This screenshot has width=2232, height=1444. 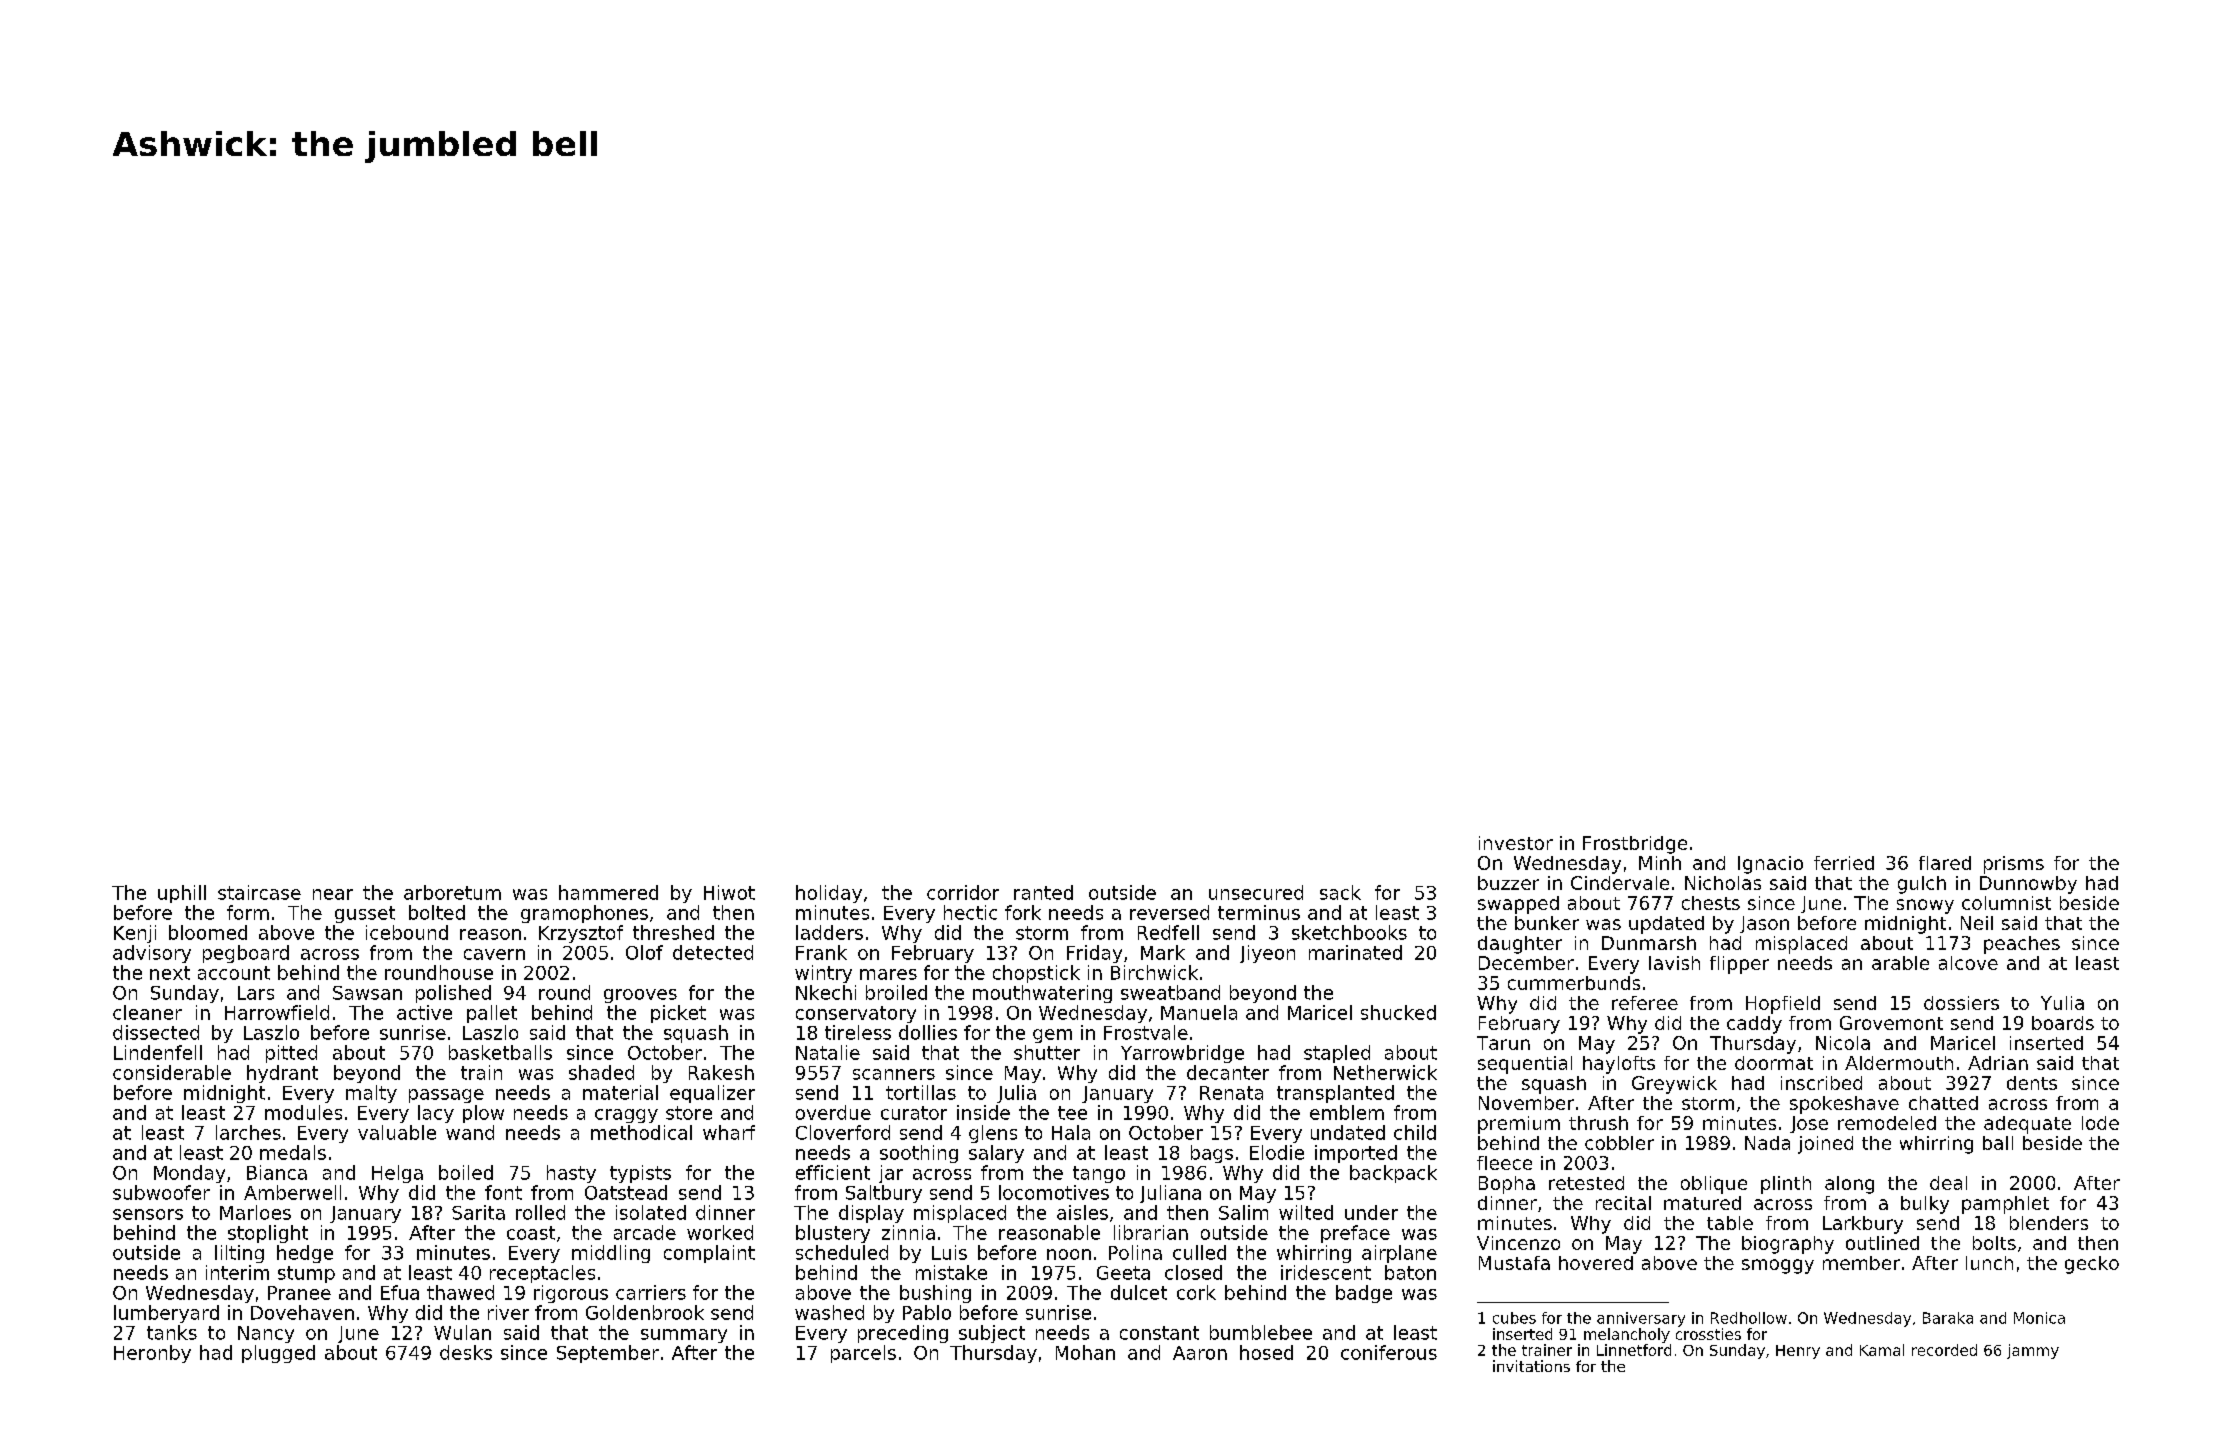 What do you see at coordinates (1516, 843) in the screenshot?
I see `investor` at bounding box center [1516, 843].
